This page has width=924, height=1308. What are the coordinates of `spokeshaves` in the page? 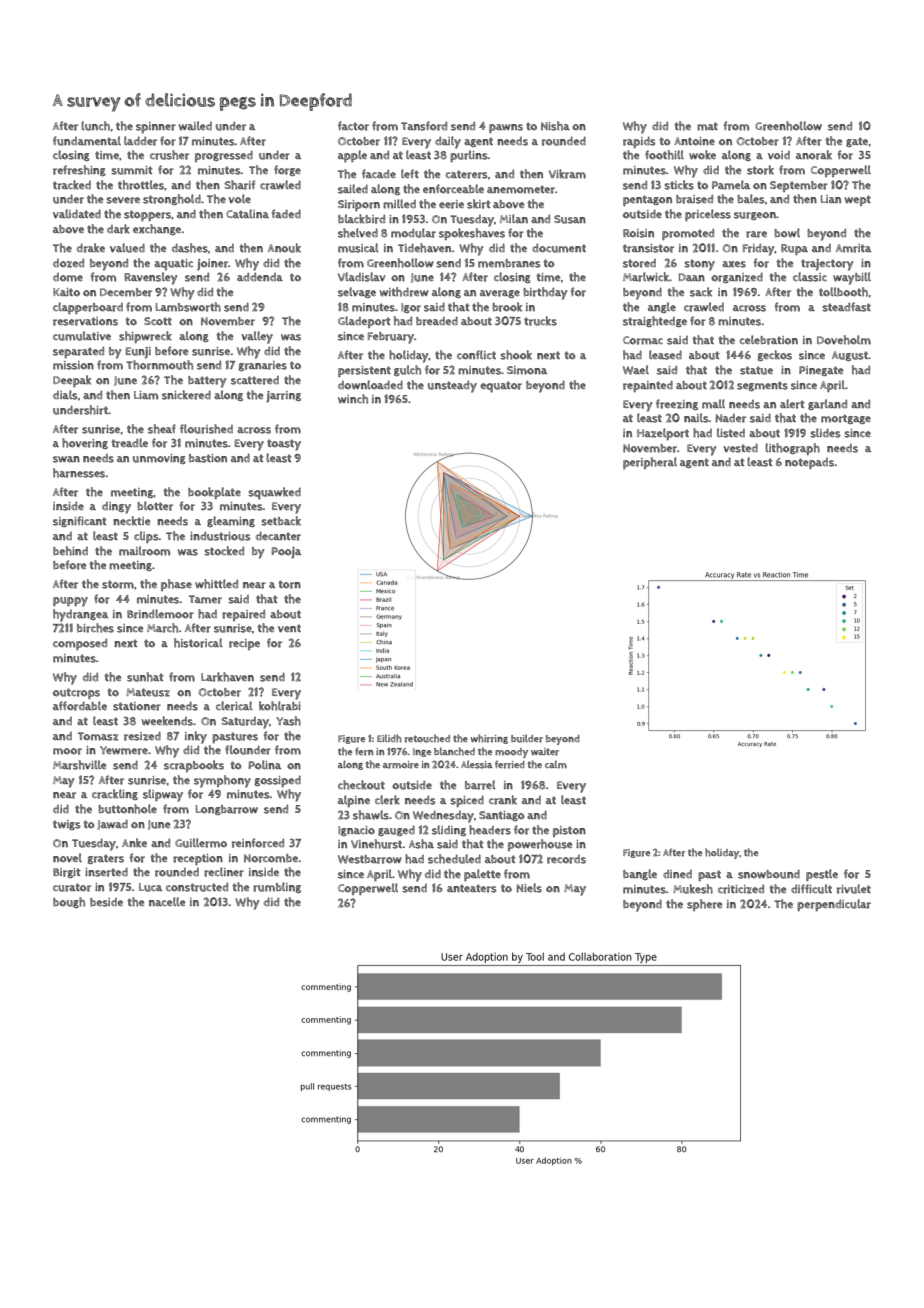 It's located at (472, 234).
